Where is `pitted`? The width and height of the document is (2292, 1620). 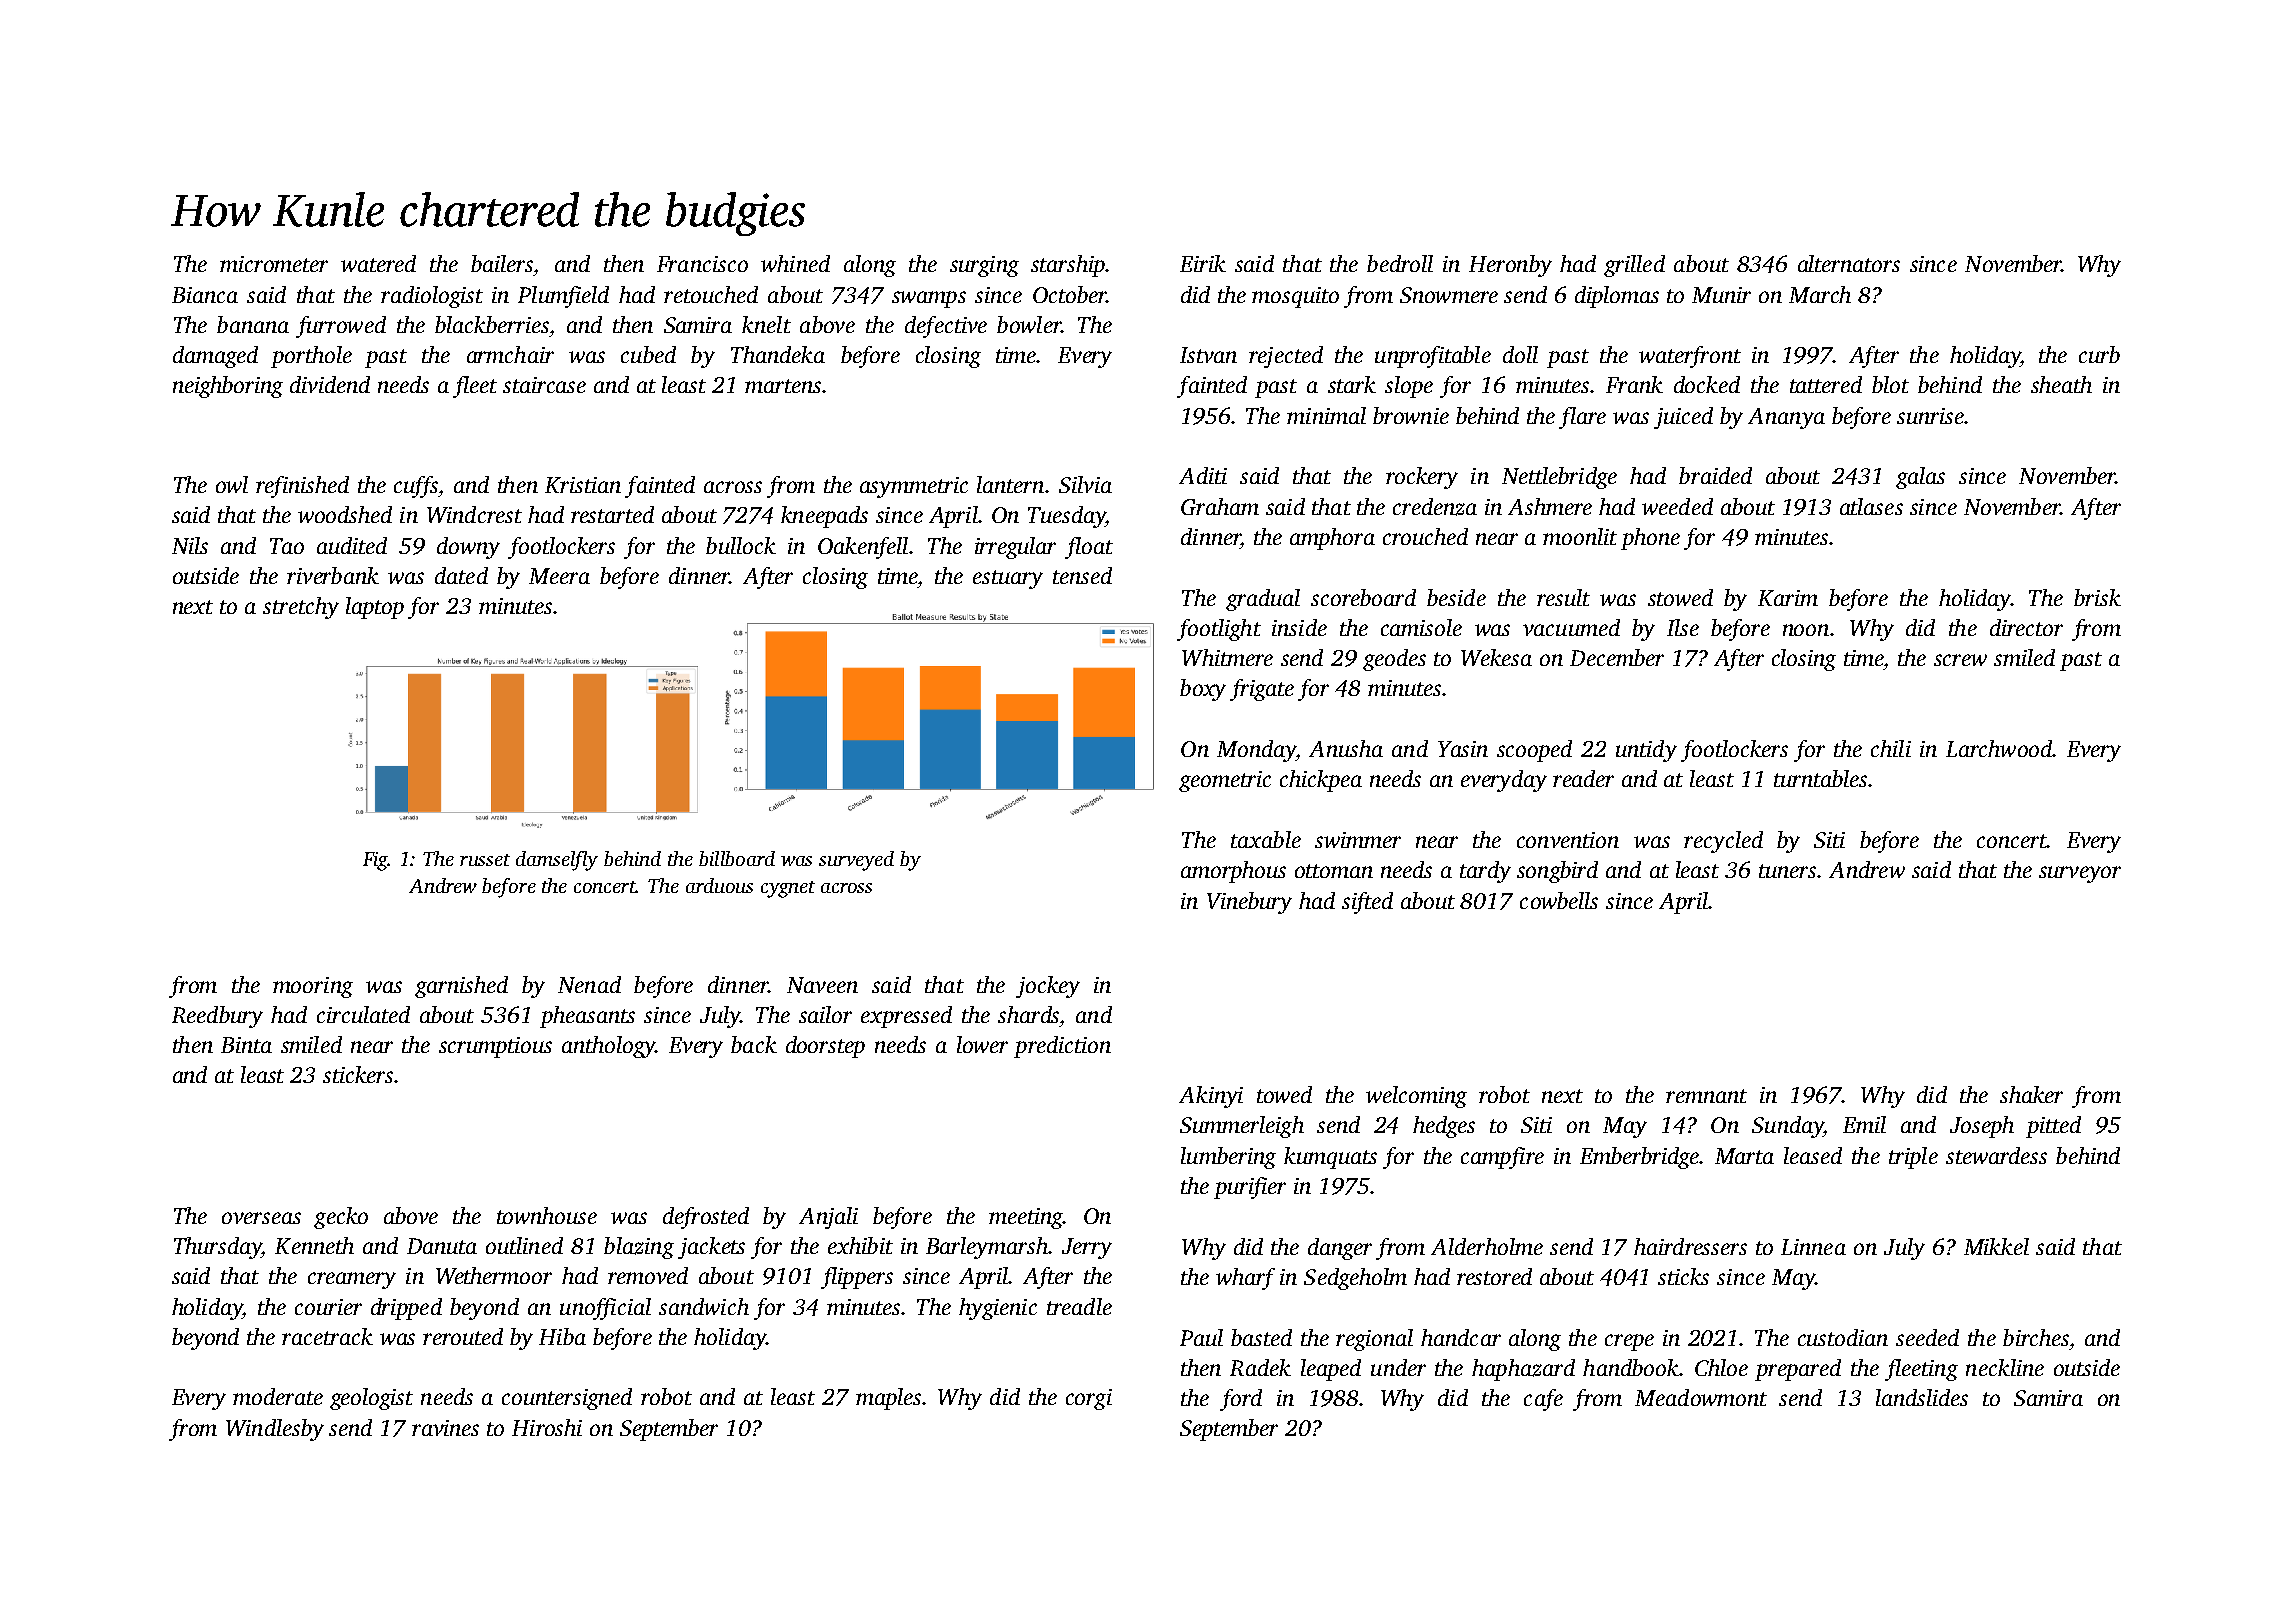
pitted is located at coordinates (2053, 1127).
